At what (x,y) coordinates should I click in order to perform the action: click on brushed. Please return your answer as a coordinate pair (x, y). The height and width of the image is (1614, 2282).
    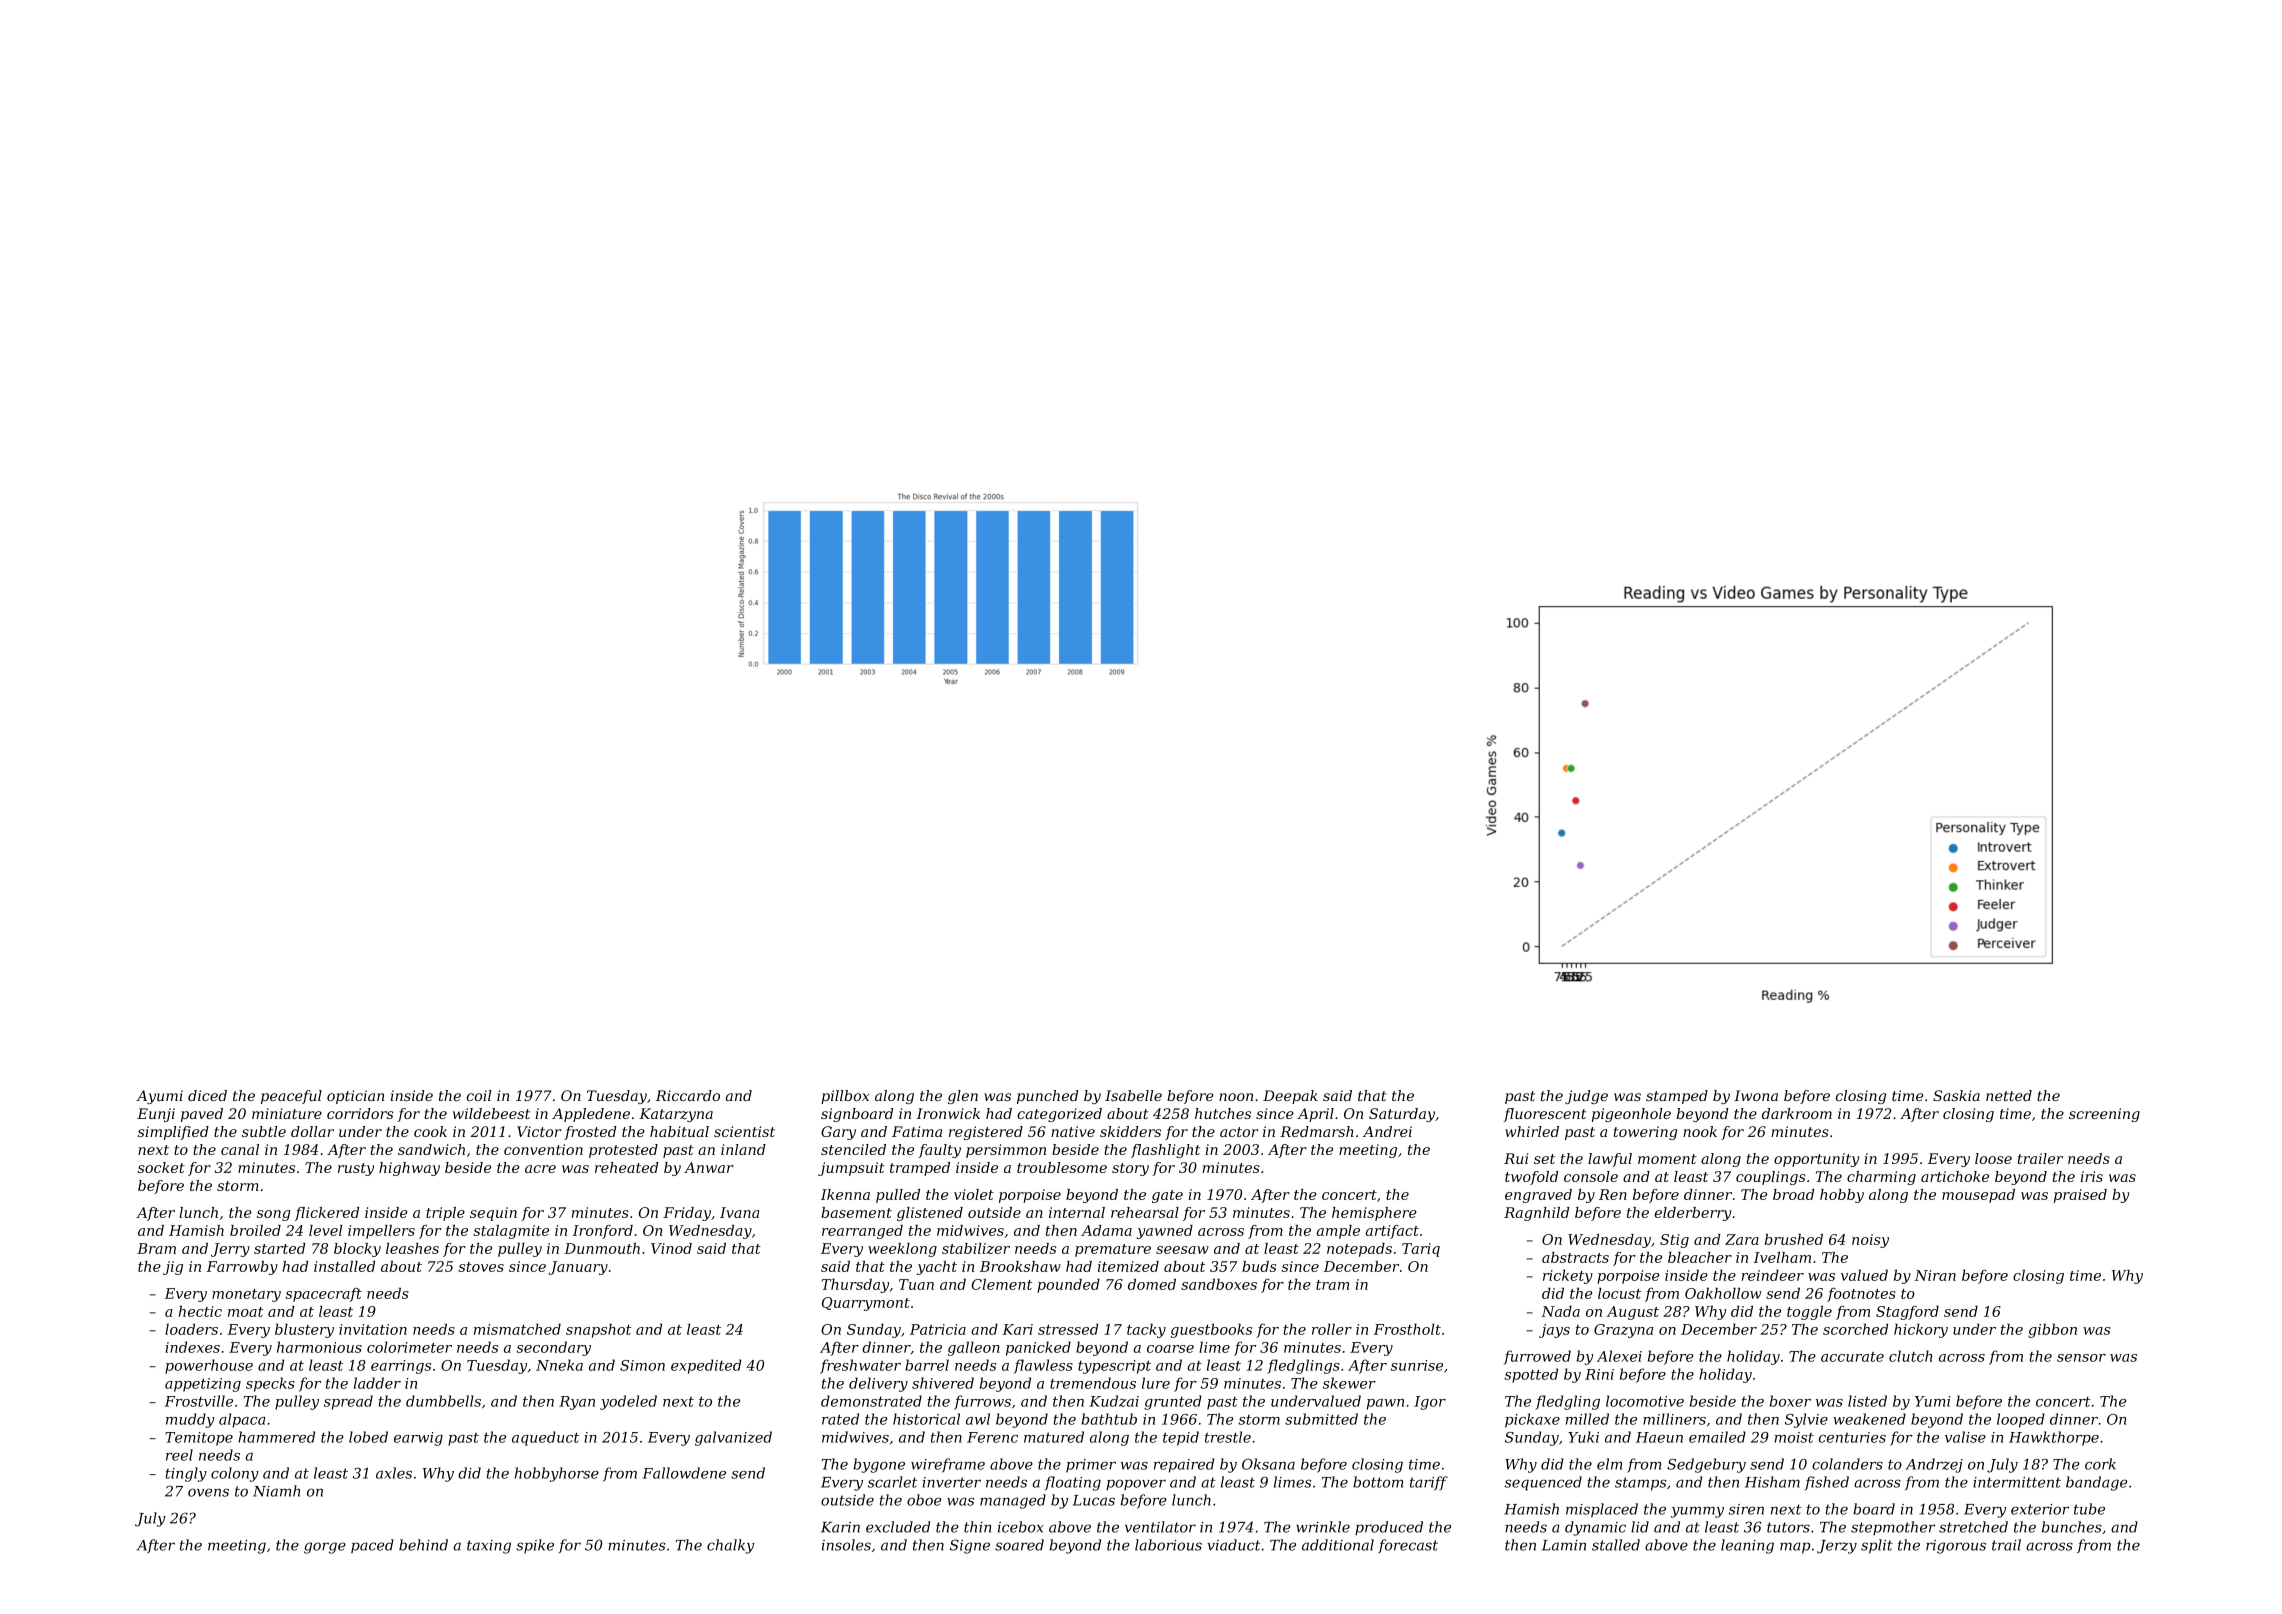
    Looking at the image, I should click on (1794, 1239).
